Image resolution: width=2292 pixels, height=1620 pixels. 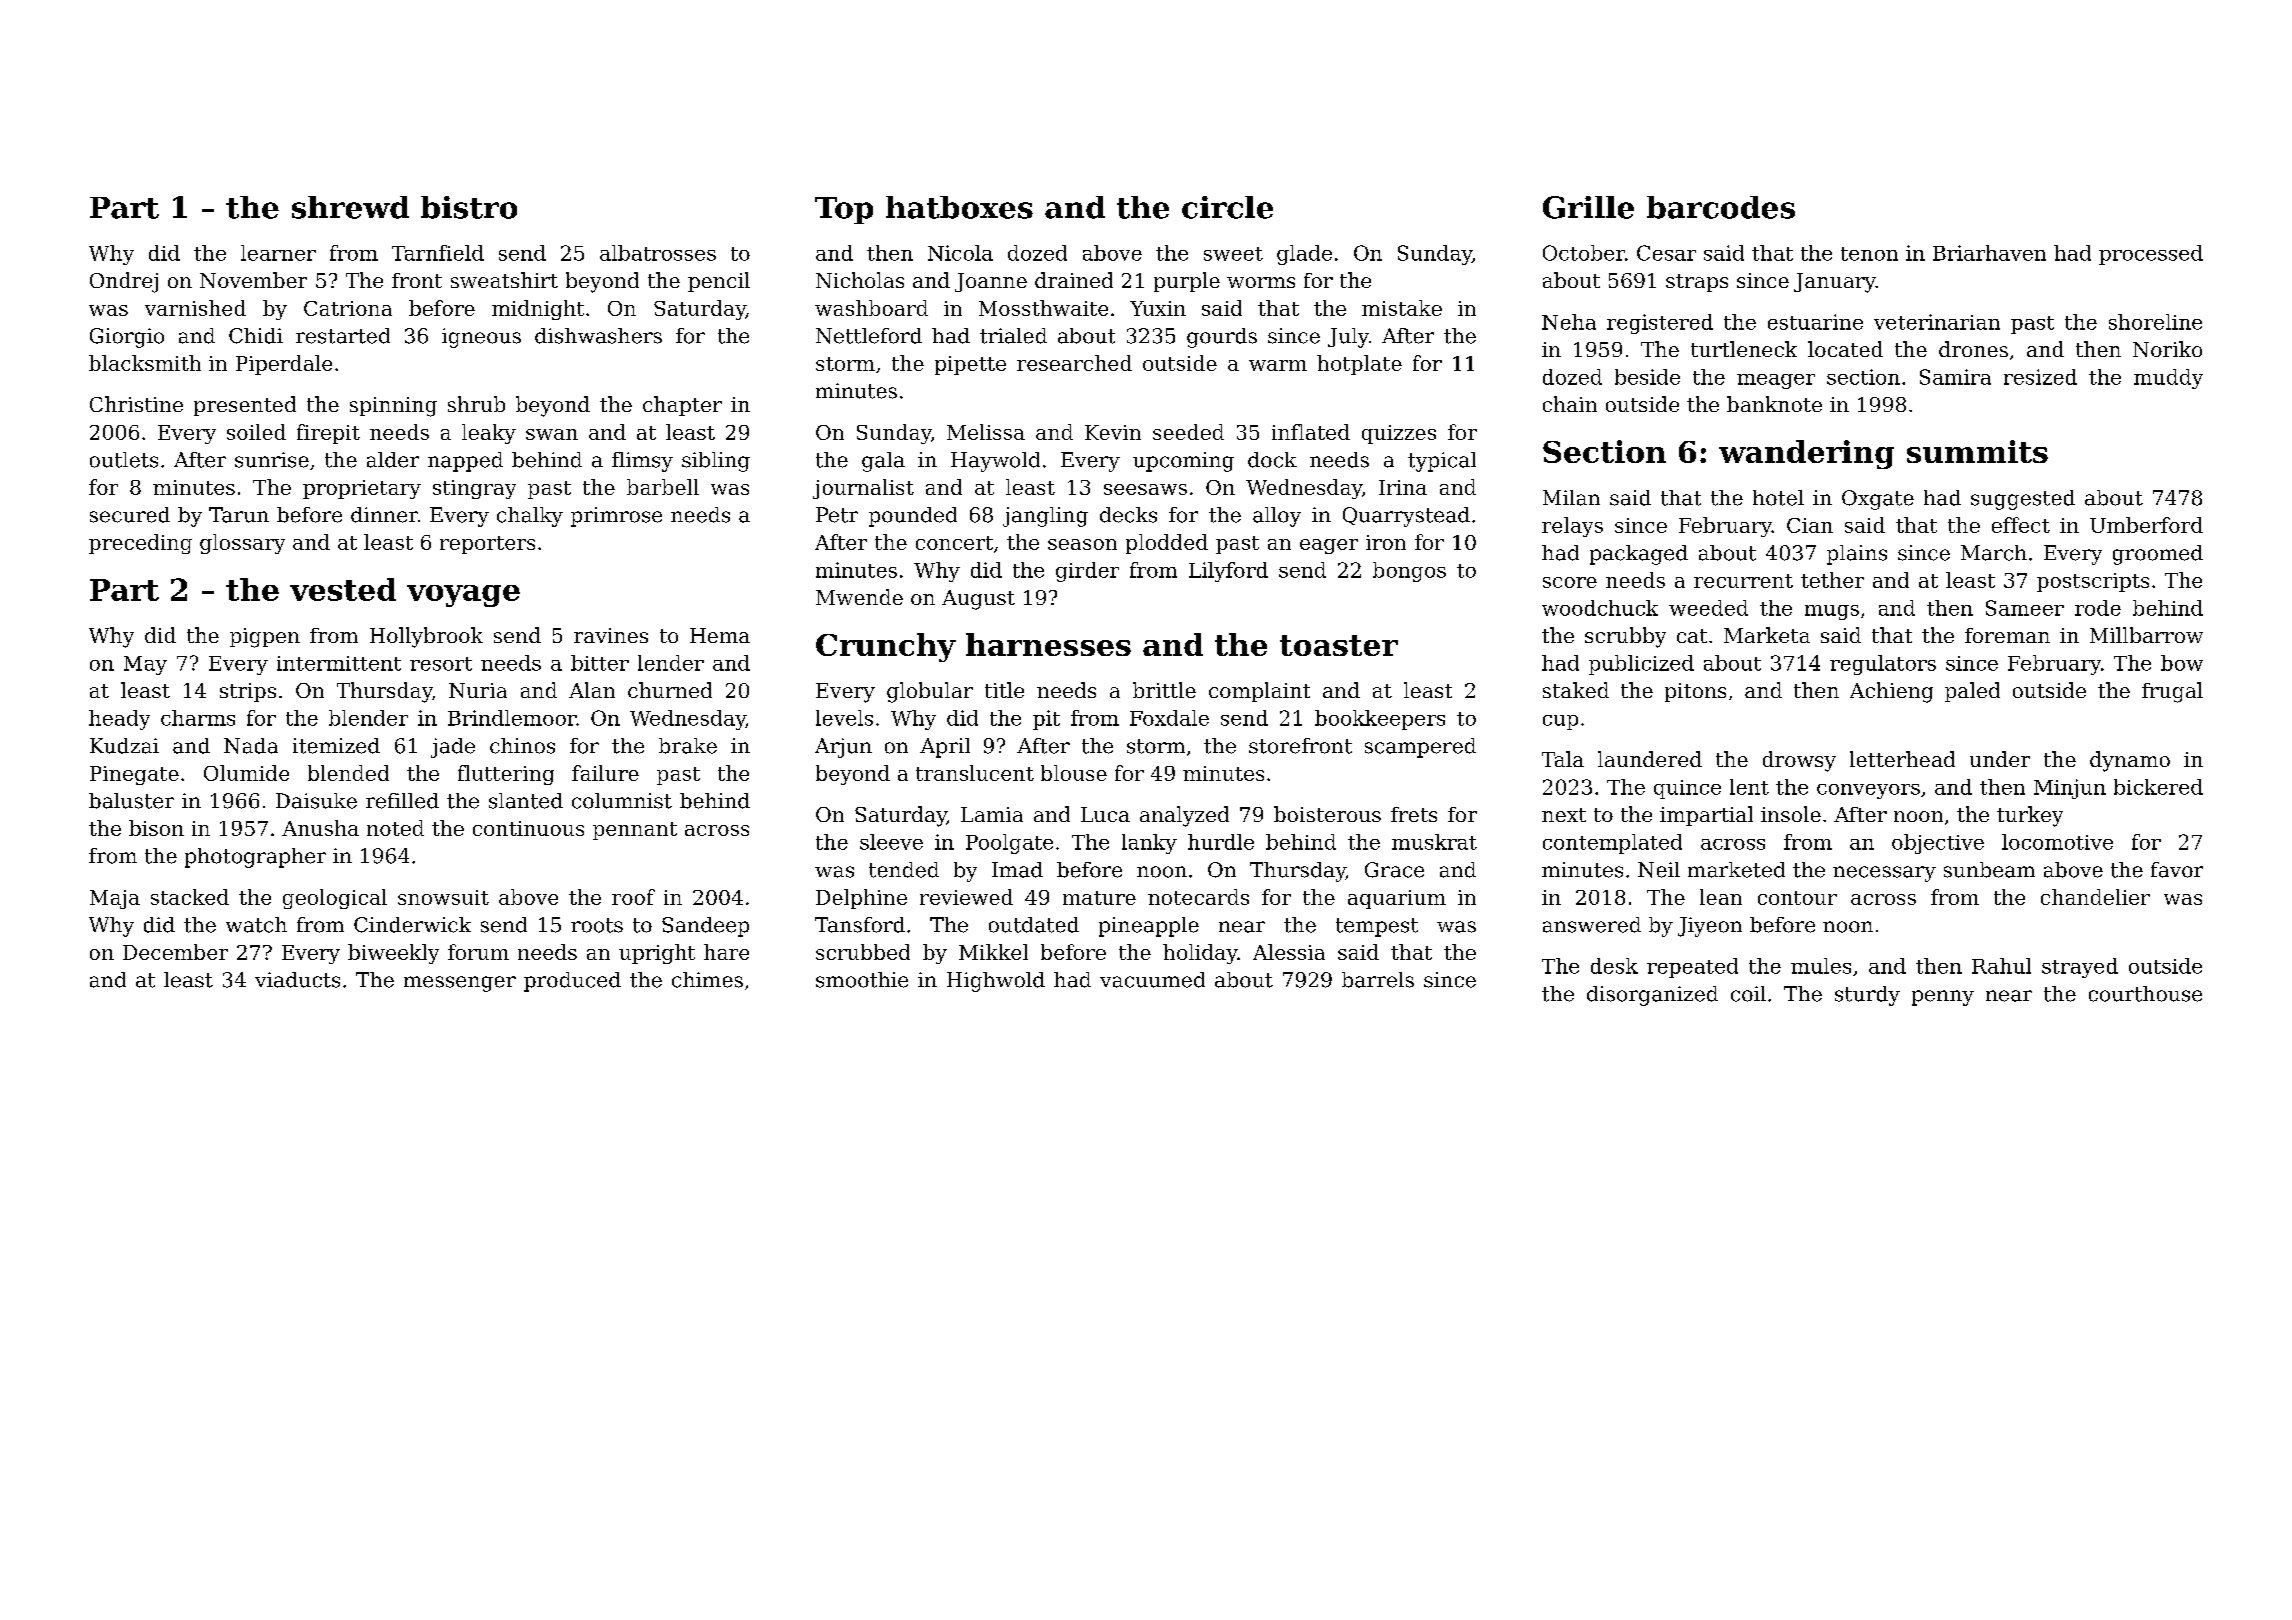 What do you see at coordinates (682, 406) in the image?
I see `chapter` at bounding box center [682, 406].
